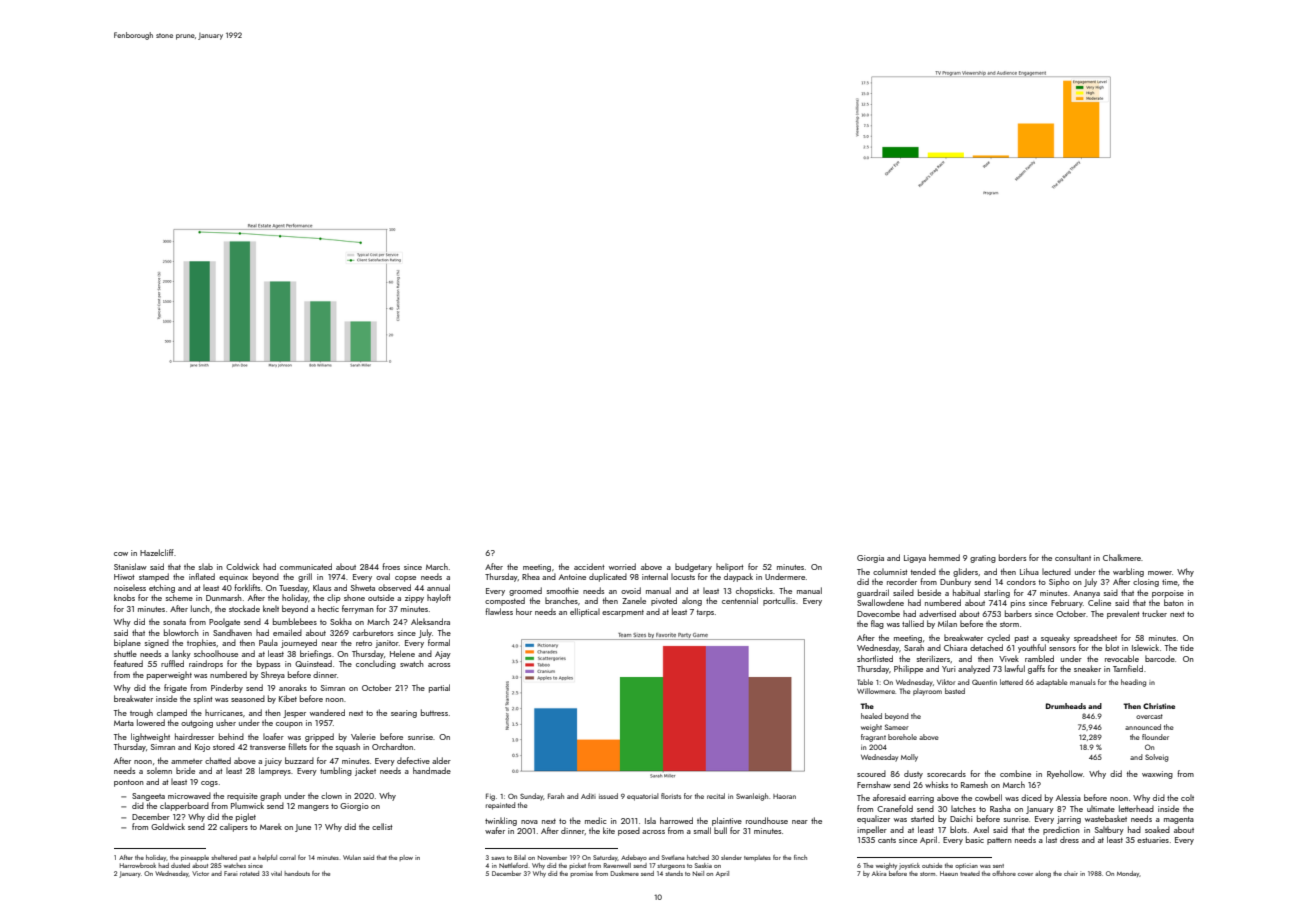 Image resolution: width=1308 pixels, height=924 pixels. What do you see at coordinates (200, 873) in the screenshot?
I see `Victor` at bounding box center [200, 873].
